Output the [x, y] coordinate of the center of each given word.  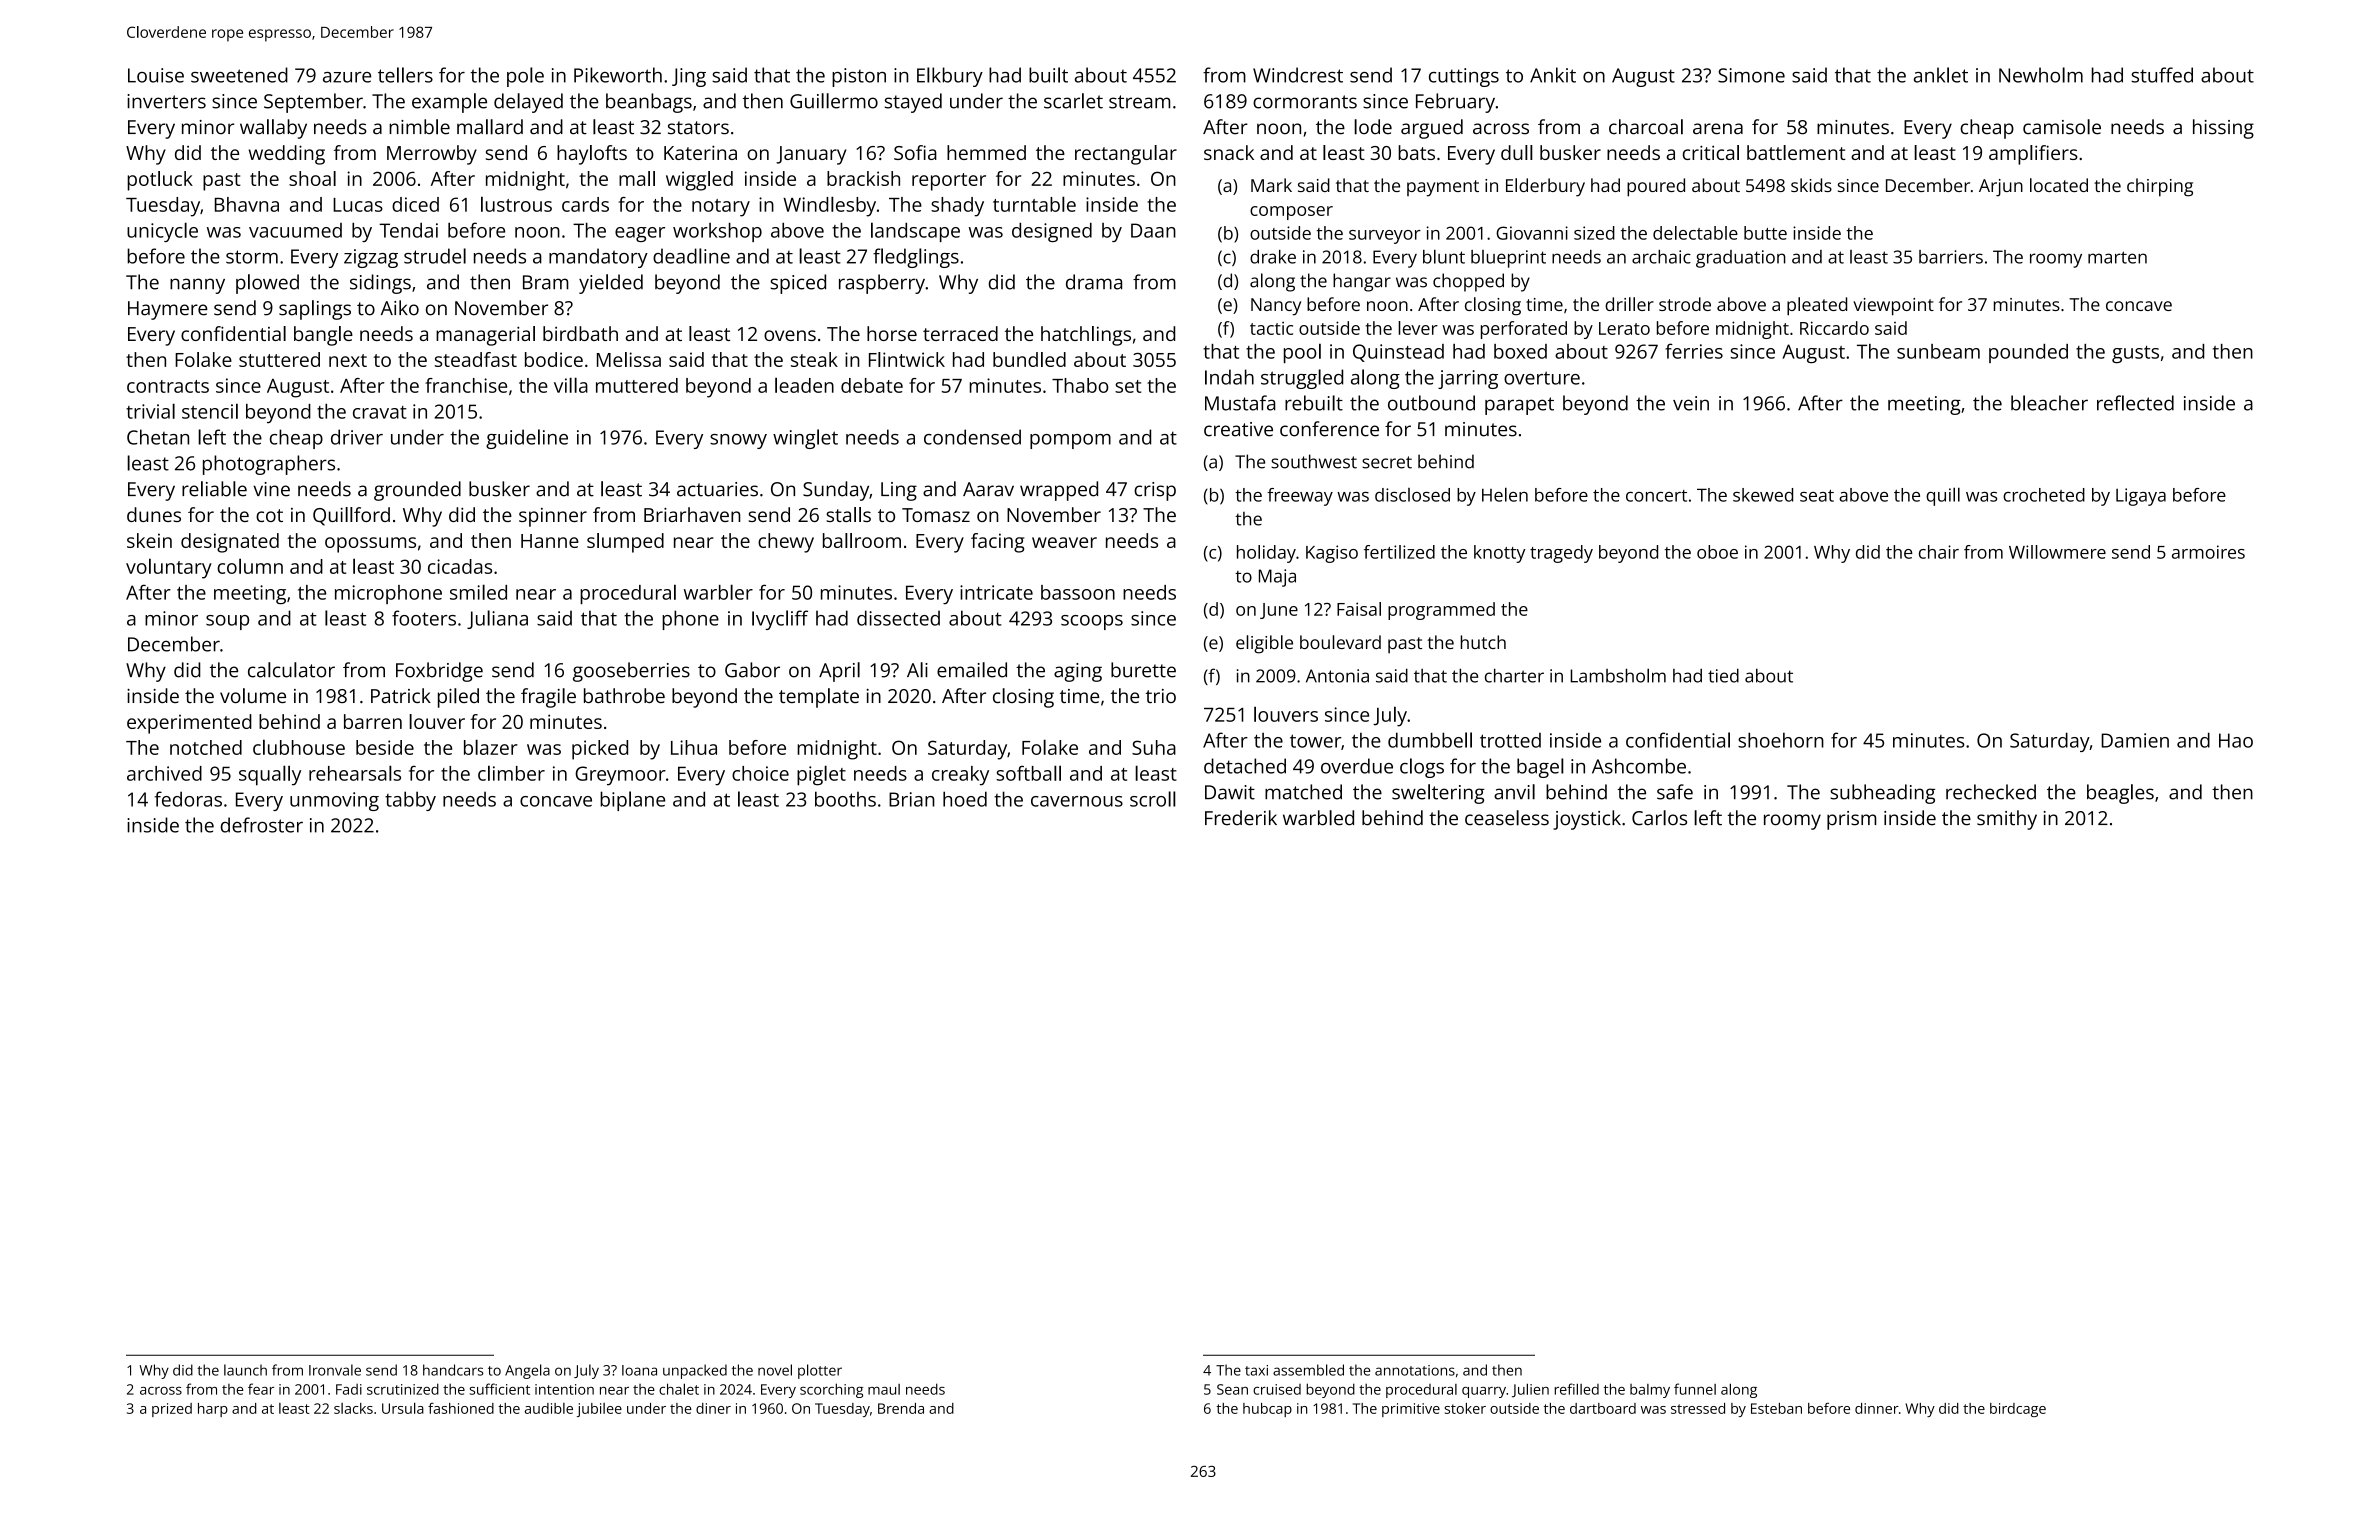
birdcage [2018, 1410]
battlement [1796, 152]
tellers [405, 75]
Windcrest [1298, 75]
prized [172, 1410]
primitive [1411, 1410]
